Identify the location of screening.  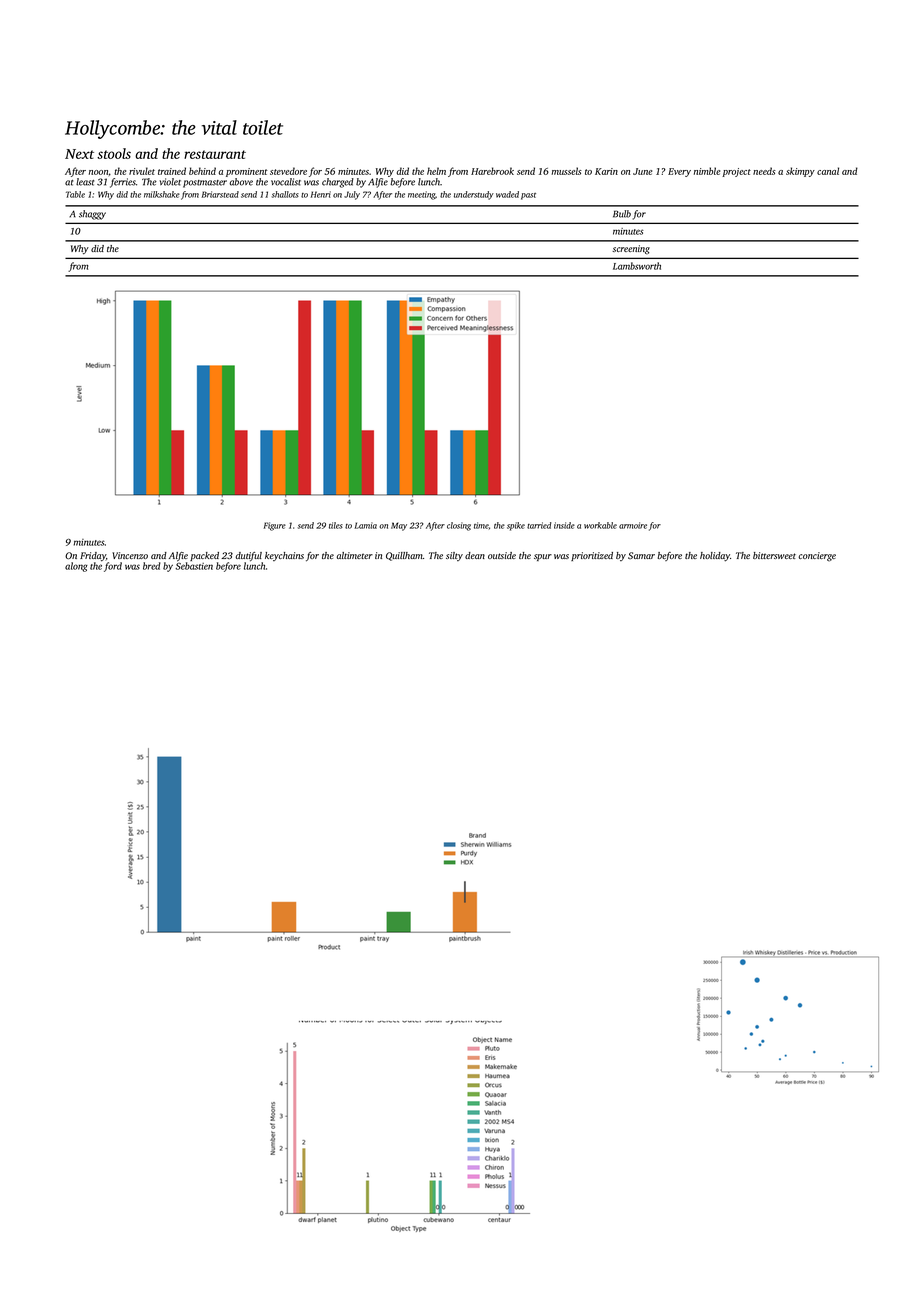
(631, 250).
